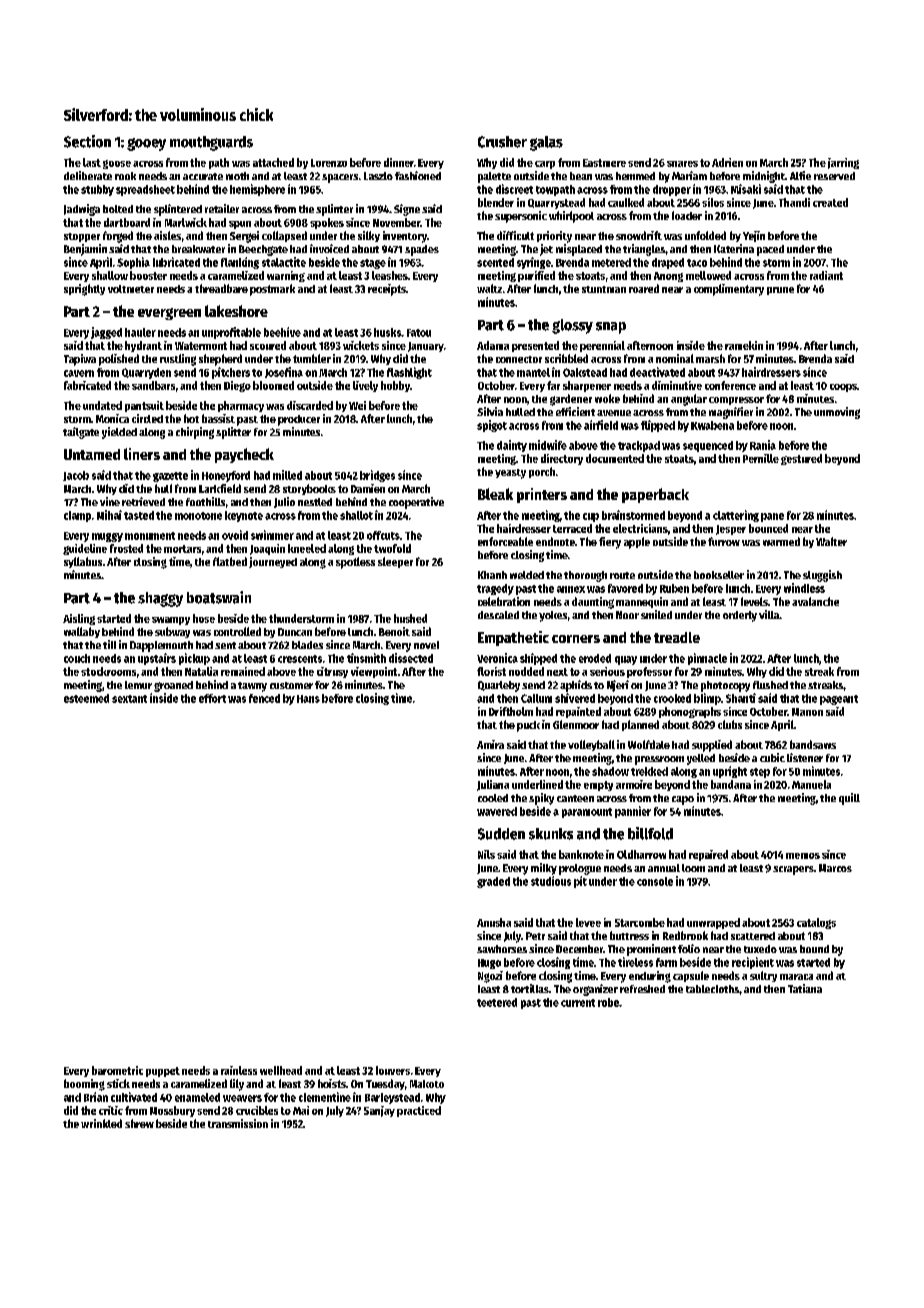  What do you see at coordinates (551, 834) in the page?
I see `skunks` at bounding box center [551, 834].
